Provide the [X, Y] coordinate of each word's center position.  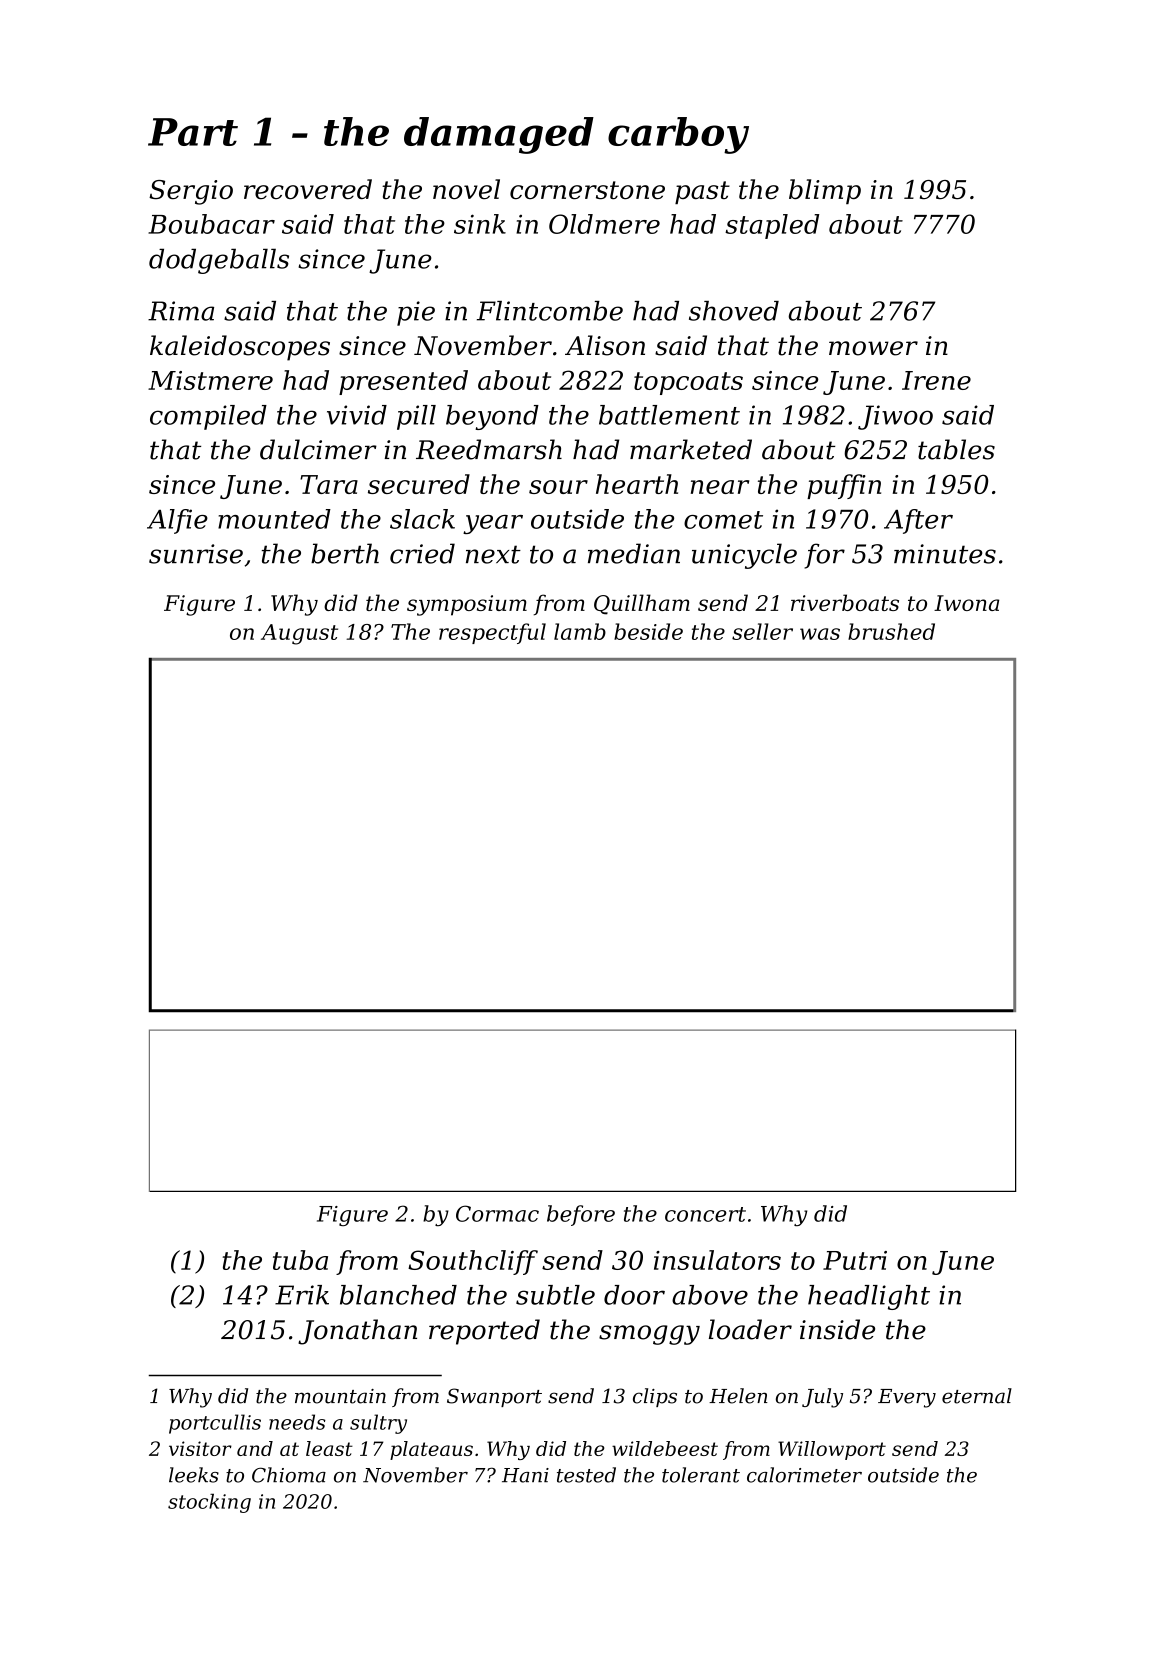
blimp [825, 191]
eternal [977, 1396]
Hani [525, 1475]
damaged [499, 135]
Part [193, 132]
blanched [398, 1295]
